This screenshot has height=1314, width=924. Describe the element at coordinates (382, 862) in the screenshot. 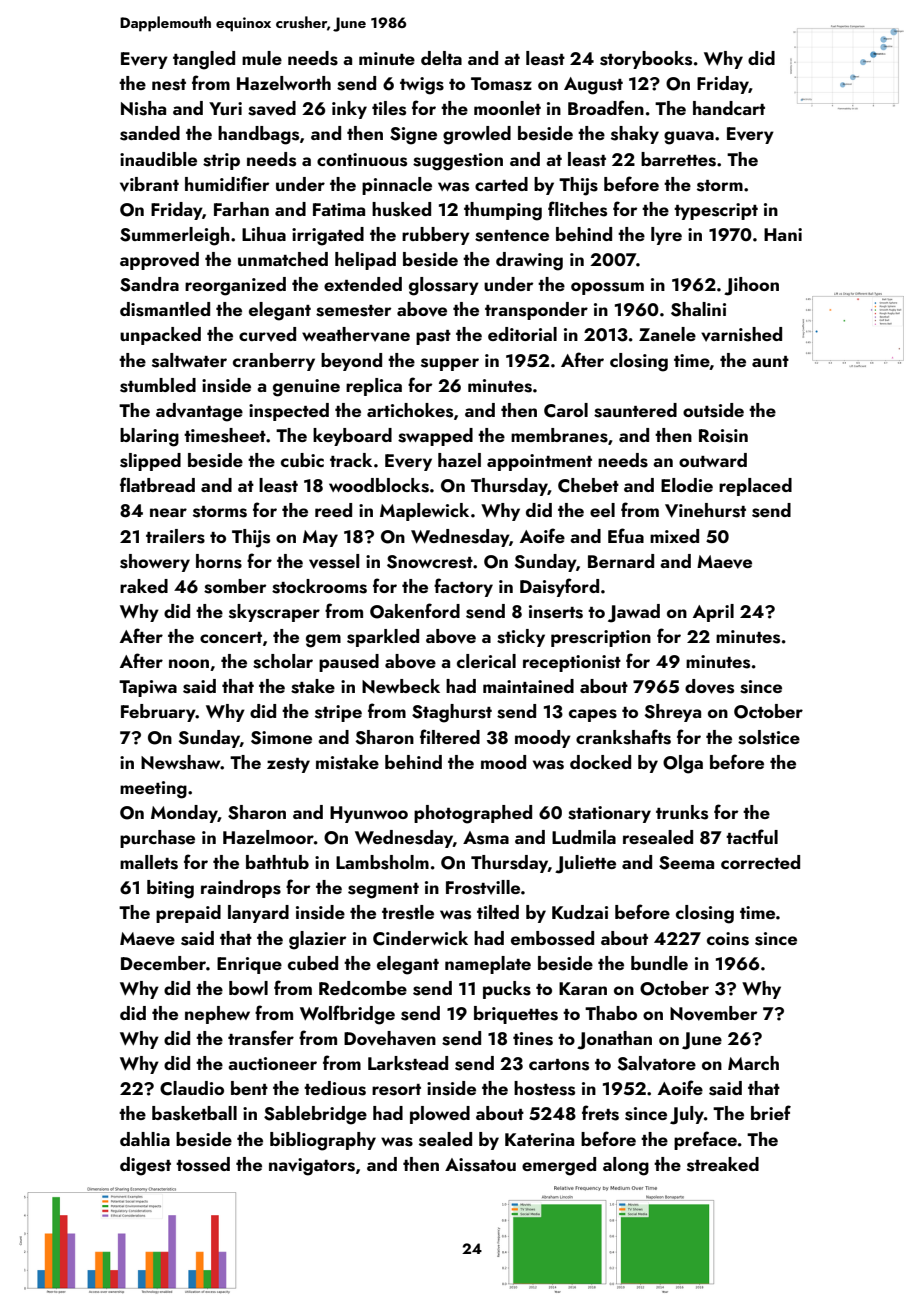

I see `Lambsholm` at that location.
